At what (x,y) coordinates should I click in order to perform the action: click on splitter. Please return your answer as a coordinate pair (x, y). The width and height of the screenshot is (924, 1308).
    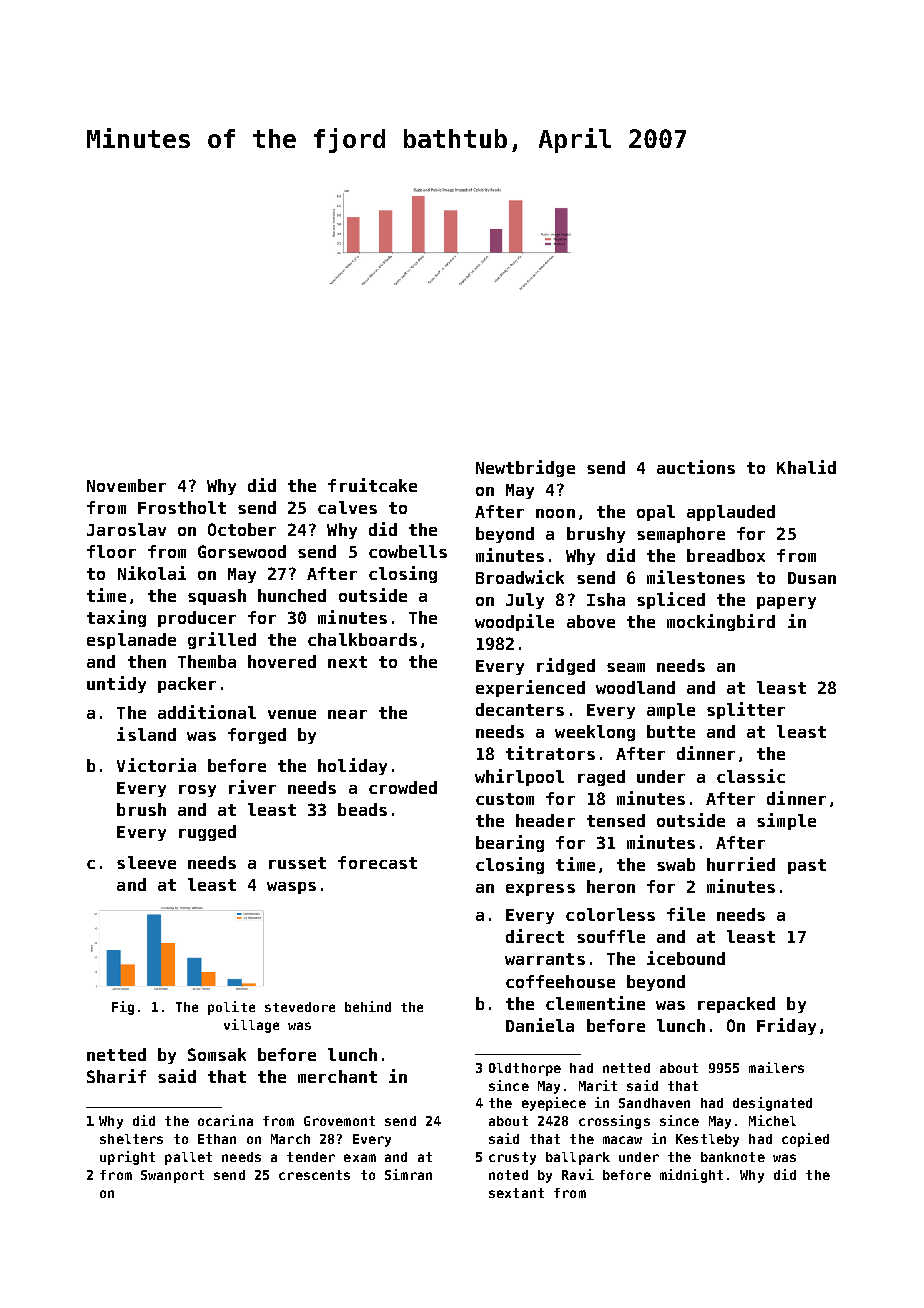
    Looking at the image, I should click on (746, 710).
